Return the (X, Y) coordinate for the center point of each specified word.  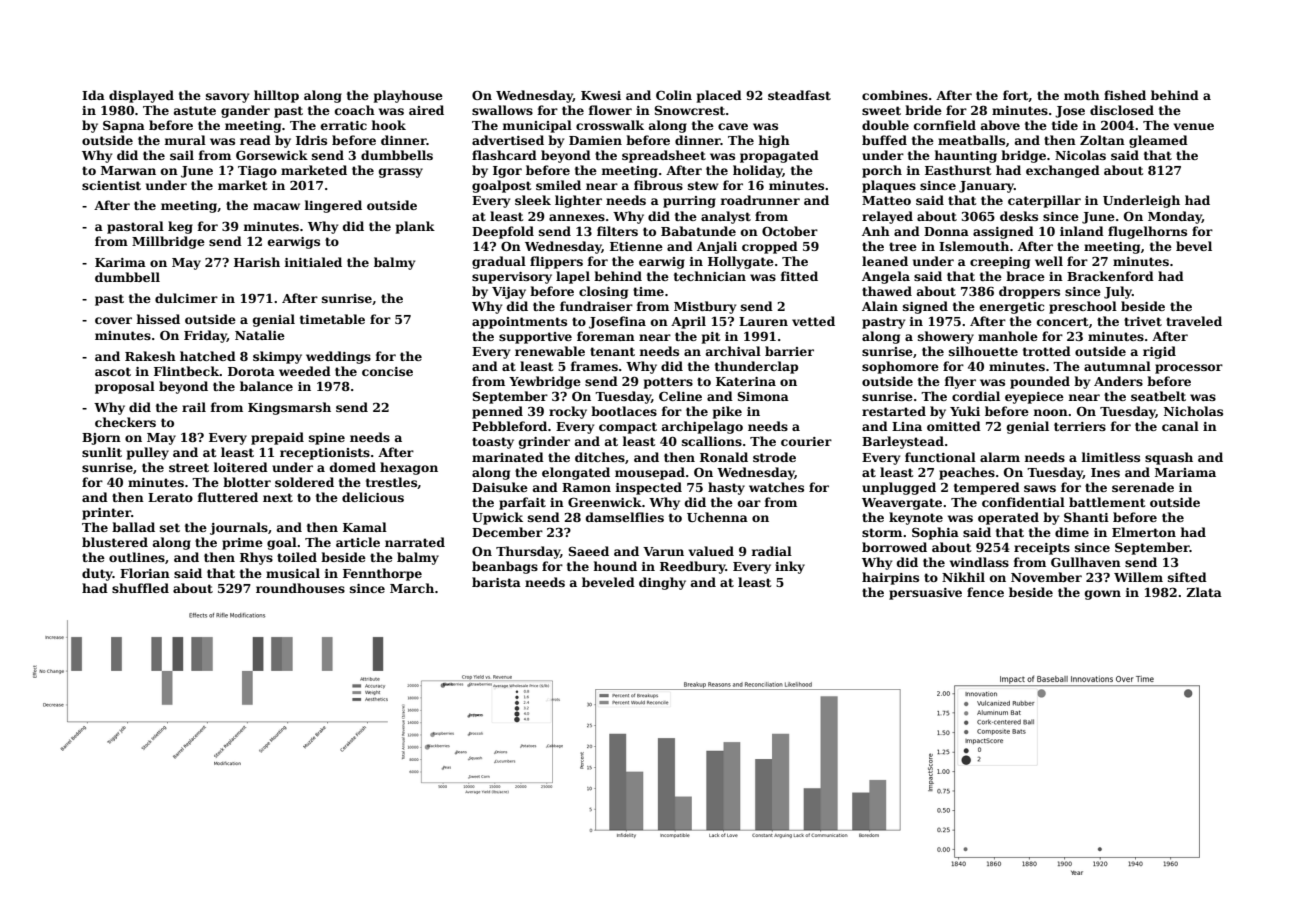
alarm (1000, 457)
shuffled (140, 588)
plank (415, 227)
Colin (674, 95)
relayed (887, 217)
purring (689, 202)
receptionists (325, 454)
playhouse (408, 96)
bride (923, 110)
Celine (680, 396)
